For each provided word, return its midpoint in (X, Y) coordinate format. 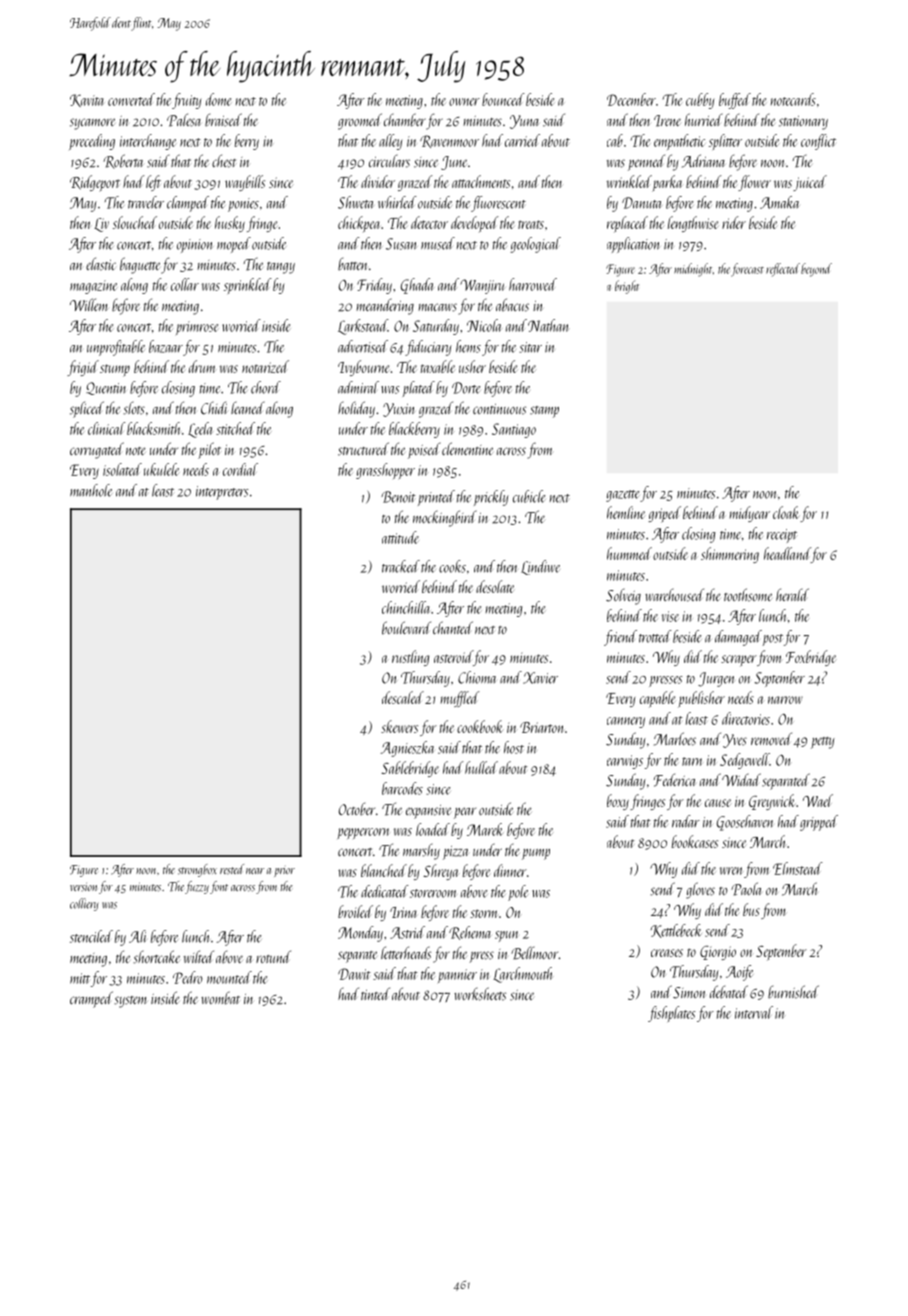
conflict (818, 142)
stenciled (91, 936)
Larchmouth (523, 975)
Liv (101, 225)
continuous (499, 409)
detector (429, 222)
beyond (816, 270)
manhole (91, 490)
